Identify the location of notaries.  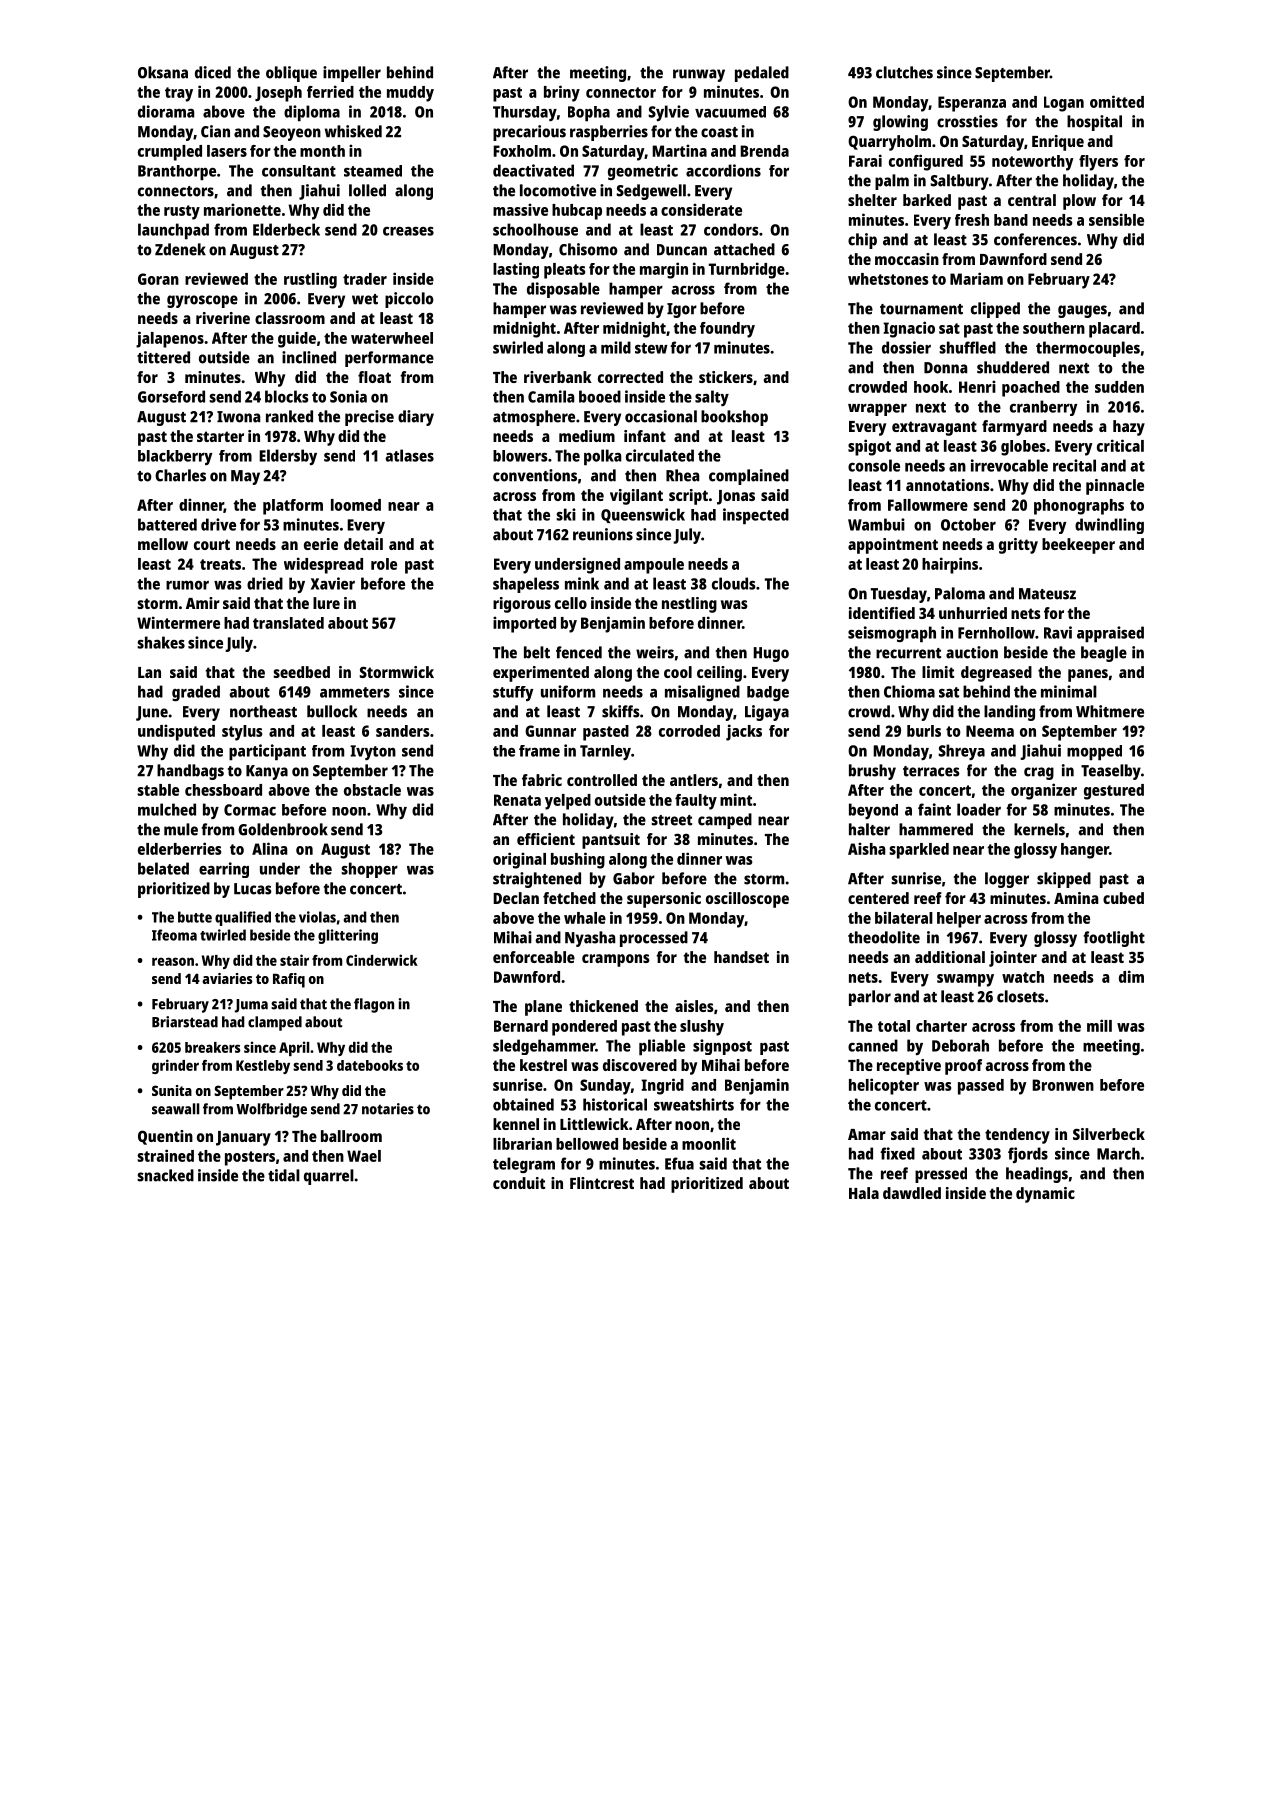
(388, 1109).
